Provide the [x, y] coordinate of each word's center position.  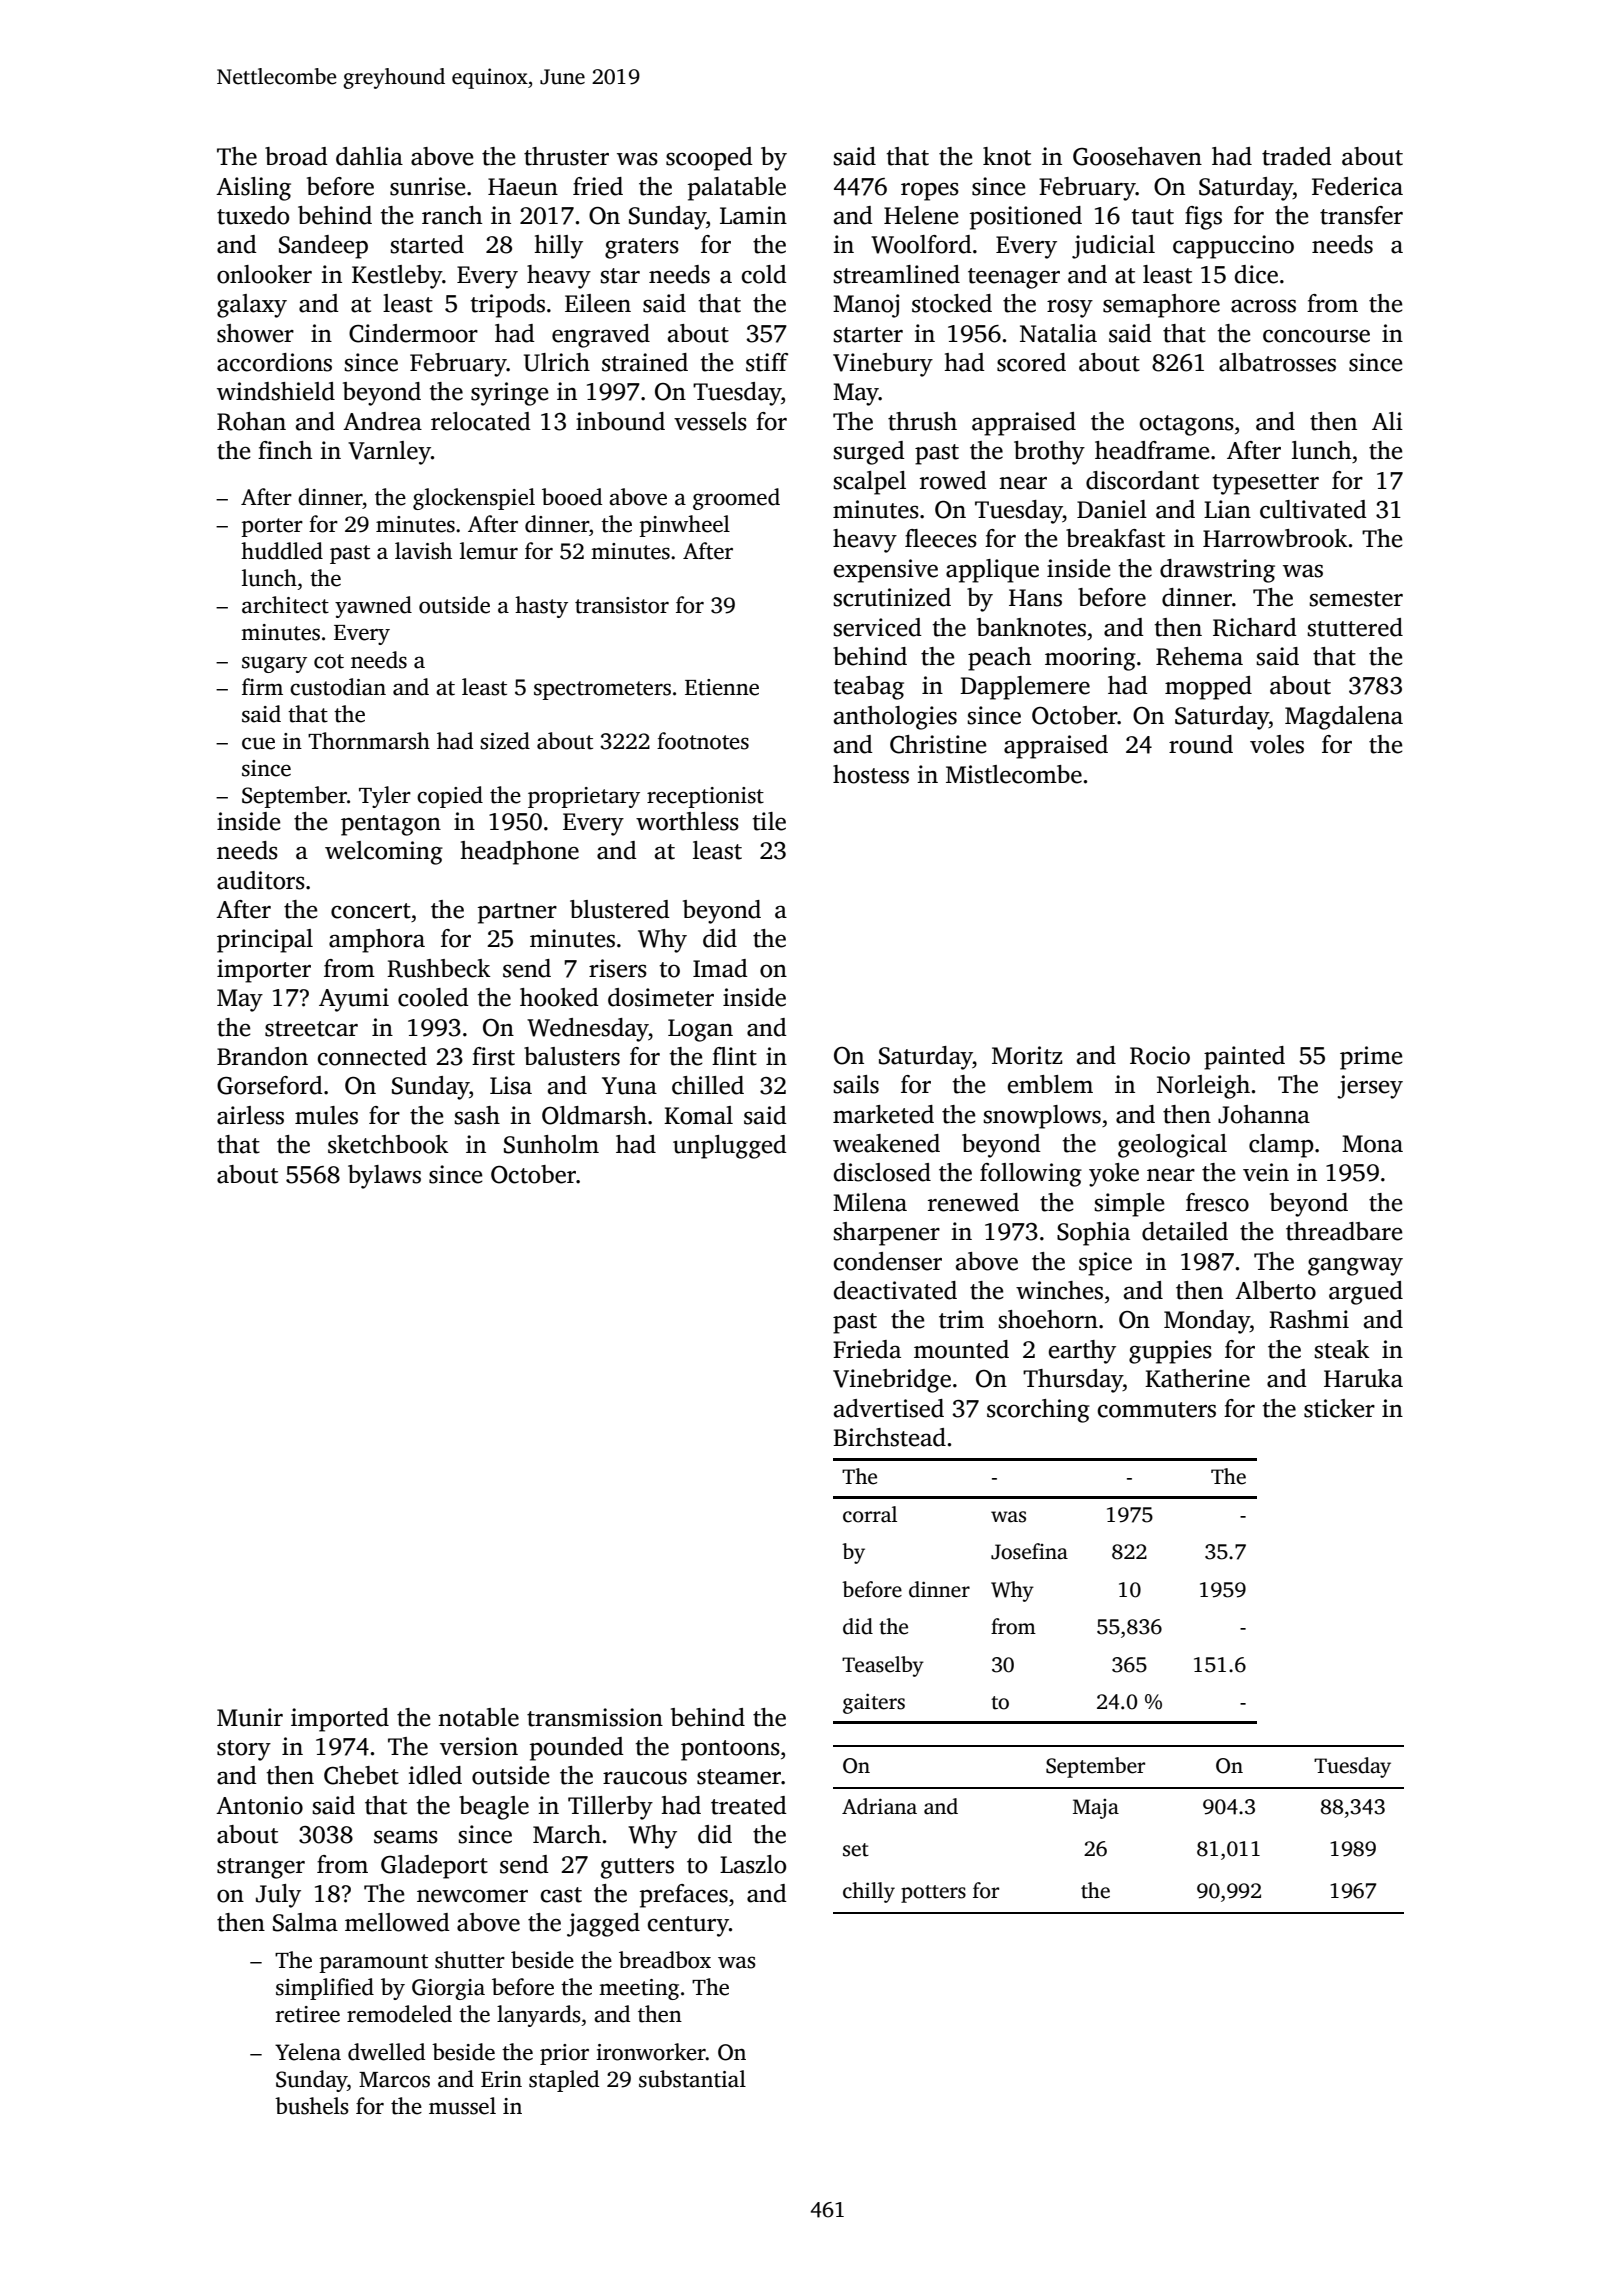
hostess [871, 774]
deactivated [895, 1290]
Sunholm [551, 1144]
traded [1297, 156]
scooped [709, 159]
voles [1277, 744]
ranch [452, 215]
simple [1129, 1205]
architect [285, 605]
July [278, 1896]
